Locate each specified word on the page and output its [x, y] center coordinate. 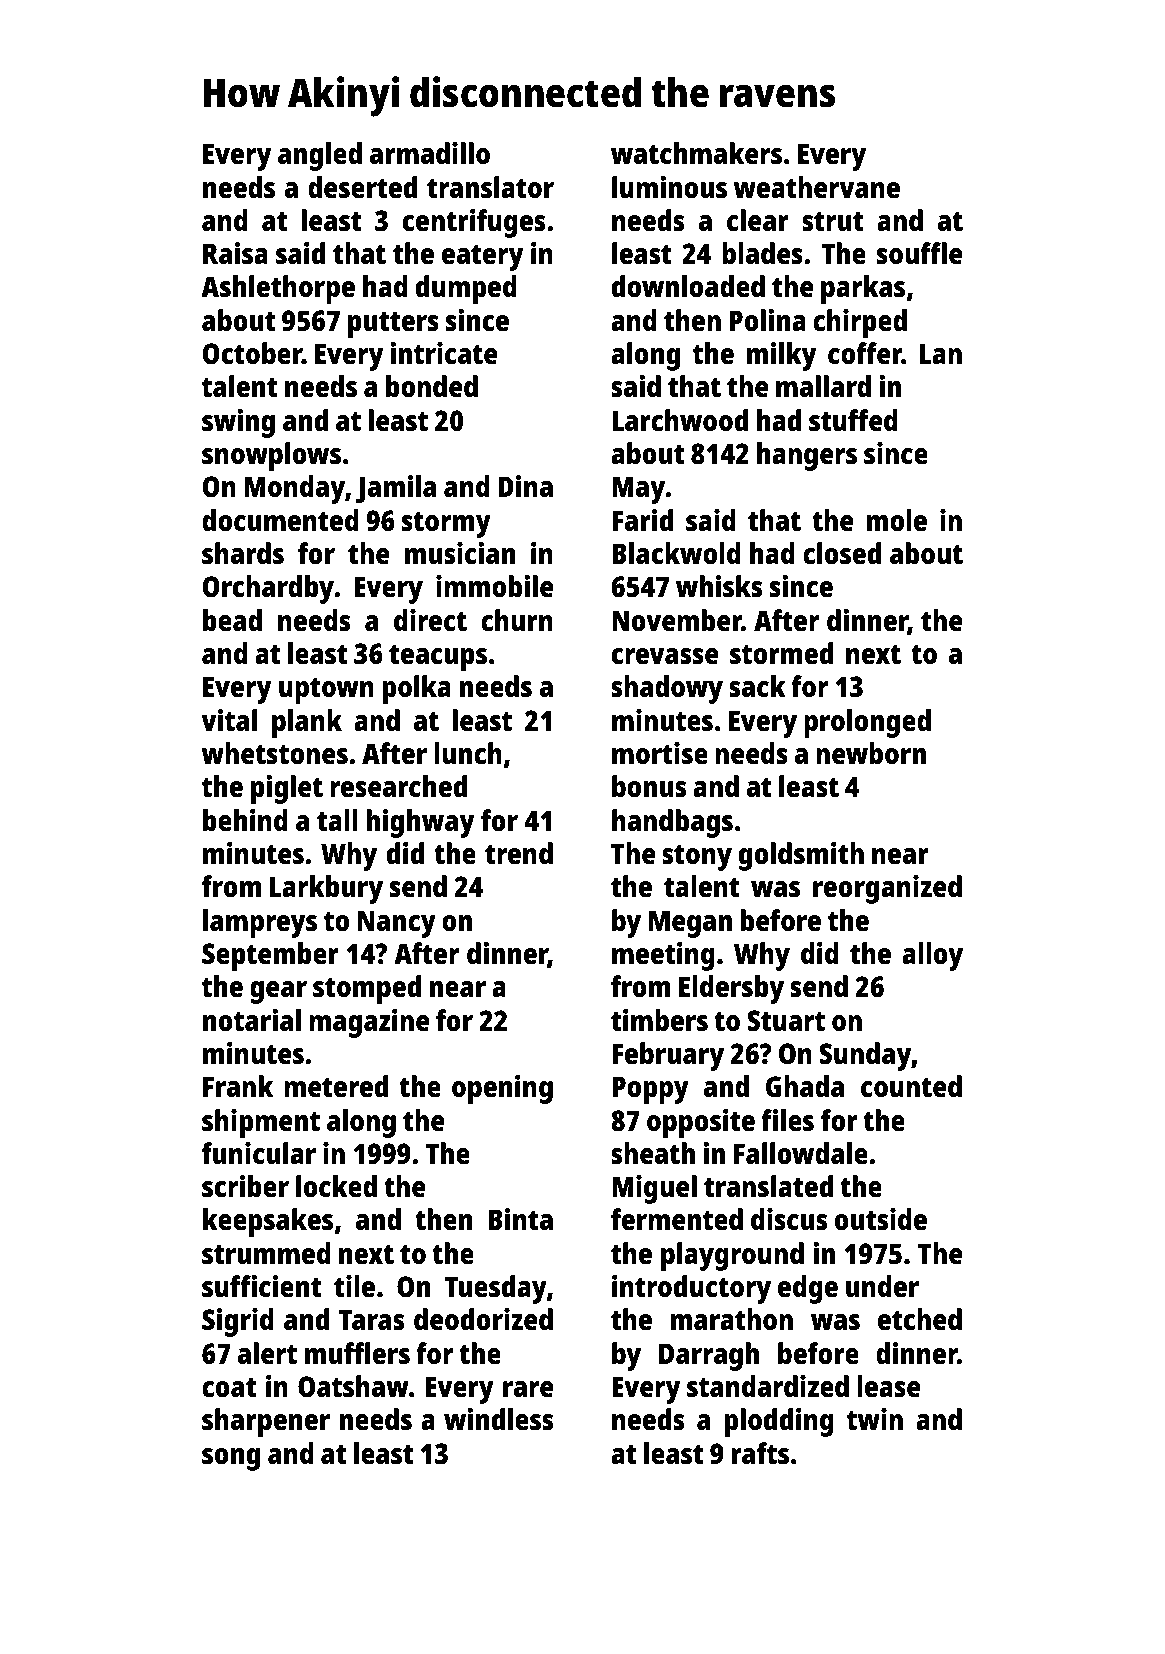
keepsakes [268, 1222]
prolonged [867, 723]
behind [245, 820]
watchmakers [696, 153]
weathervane [817, 187]
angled [320, 156]
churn [517, 620]
